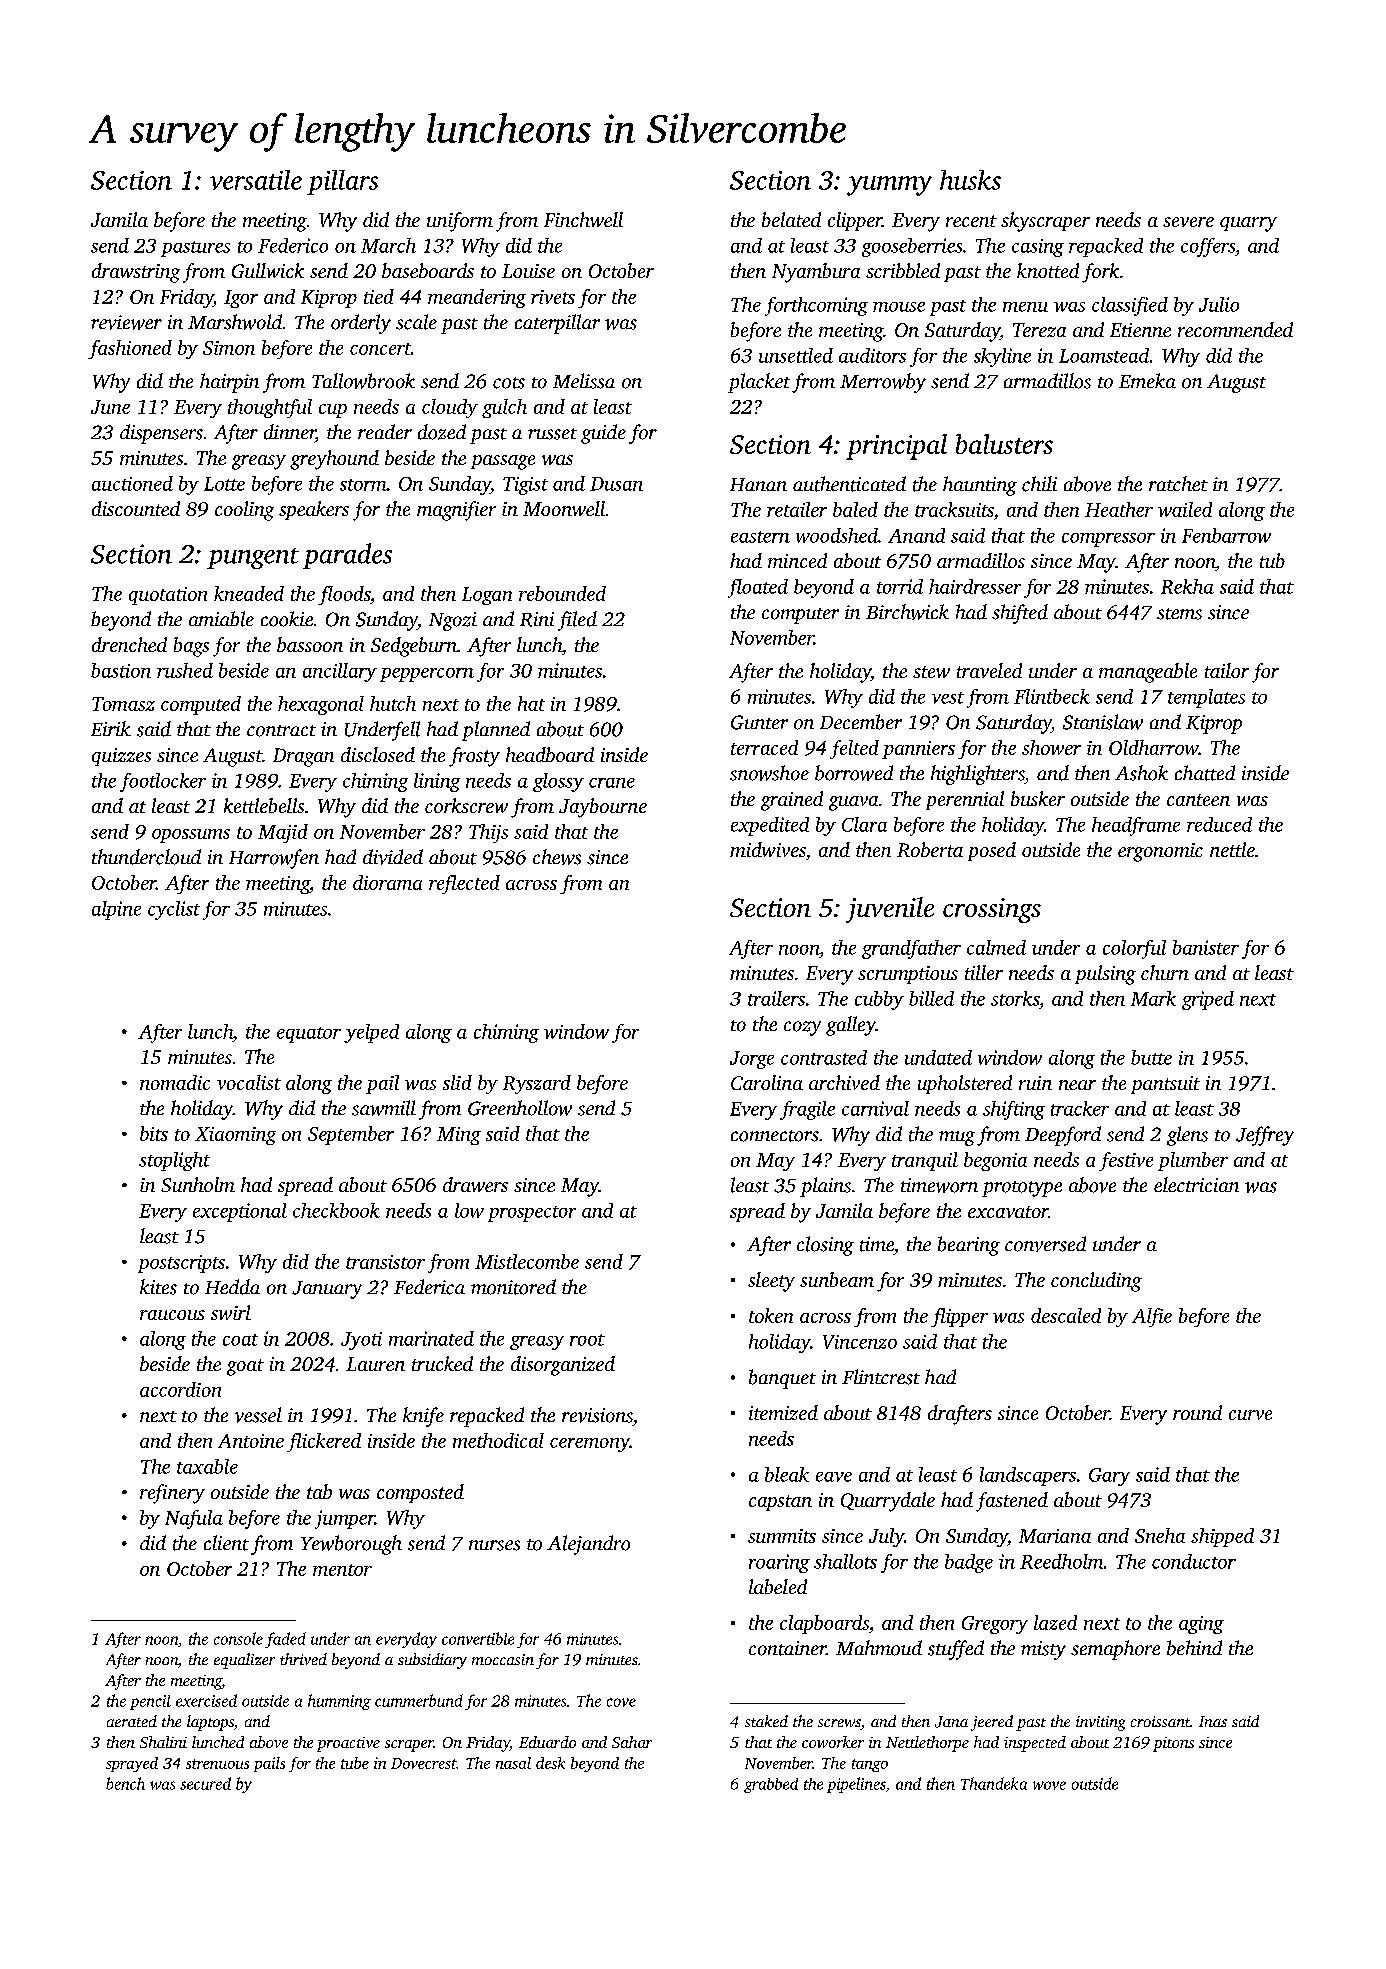  What do you see at coordinates (175, 1082) in the page?
I see `nomadic` at bounding box center [175, 1082].
